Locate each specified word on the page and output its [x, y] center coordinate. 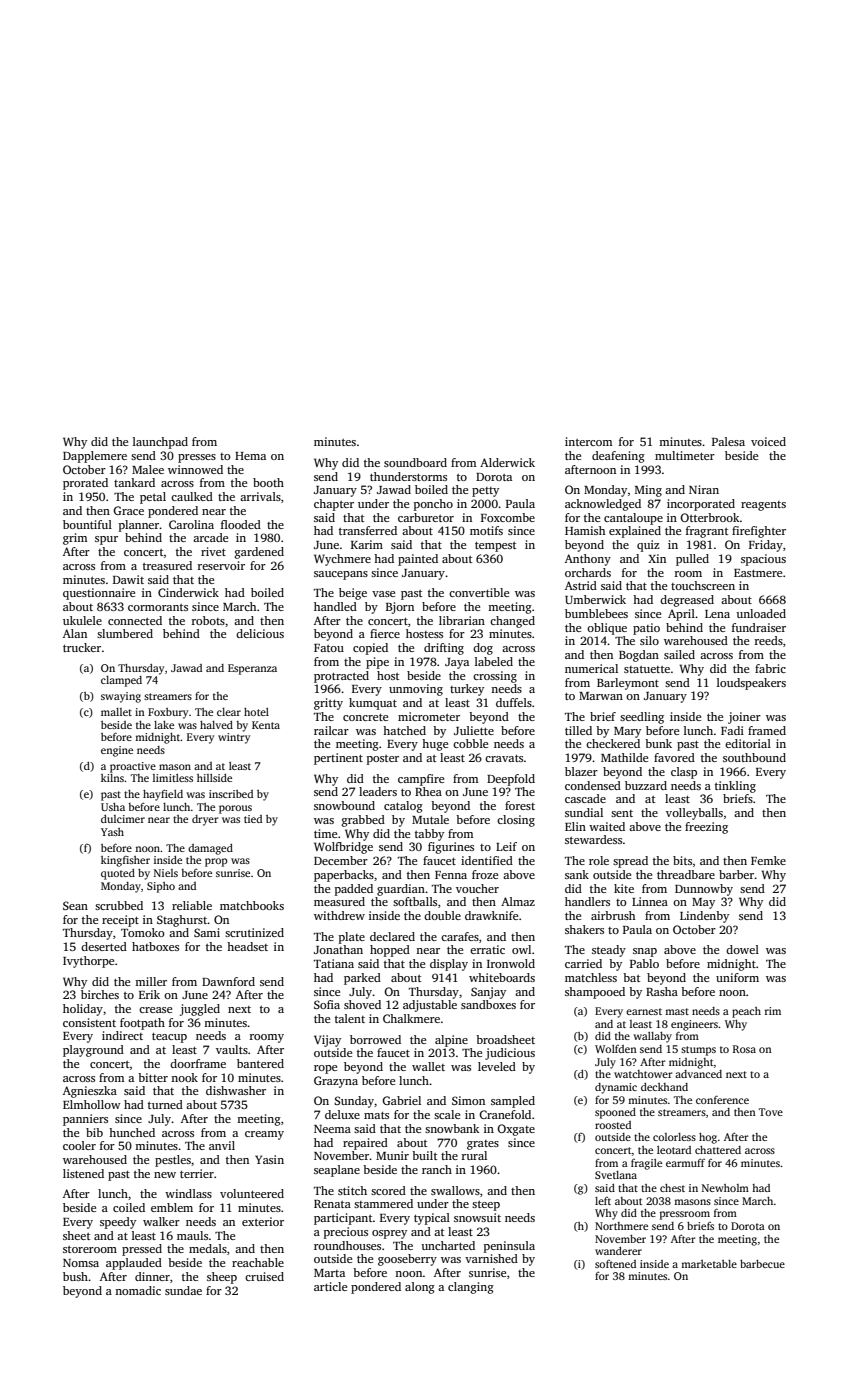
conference [722, 1099]
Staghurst [182, 921]
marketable [709, 1264]
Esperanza [252, 669]
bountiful [87, 524]
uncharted [448, 1245]
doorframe [198, 1063]
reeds [769, 640]
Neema [332, 1129]
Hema [250, 456]
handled [335, 606]
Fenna [451, 875]
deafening [618, 457]
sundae [183, 1290]
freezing [706, 828]
